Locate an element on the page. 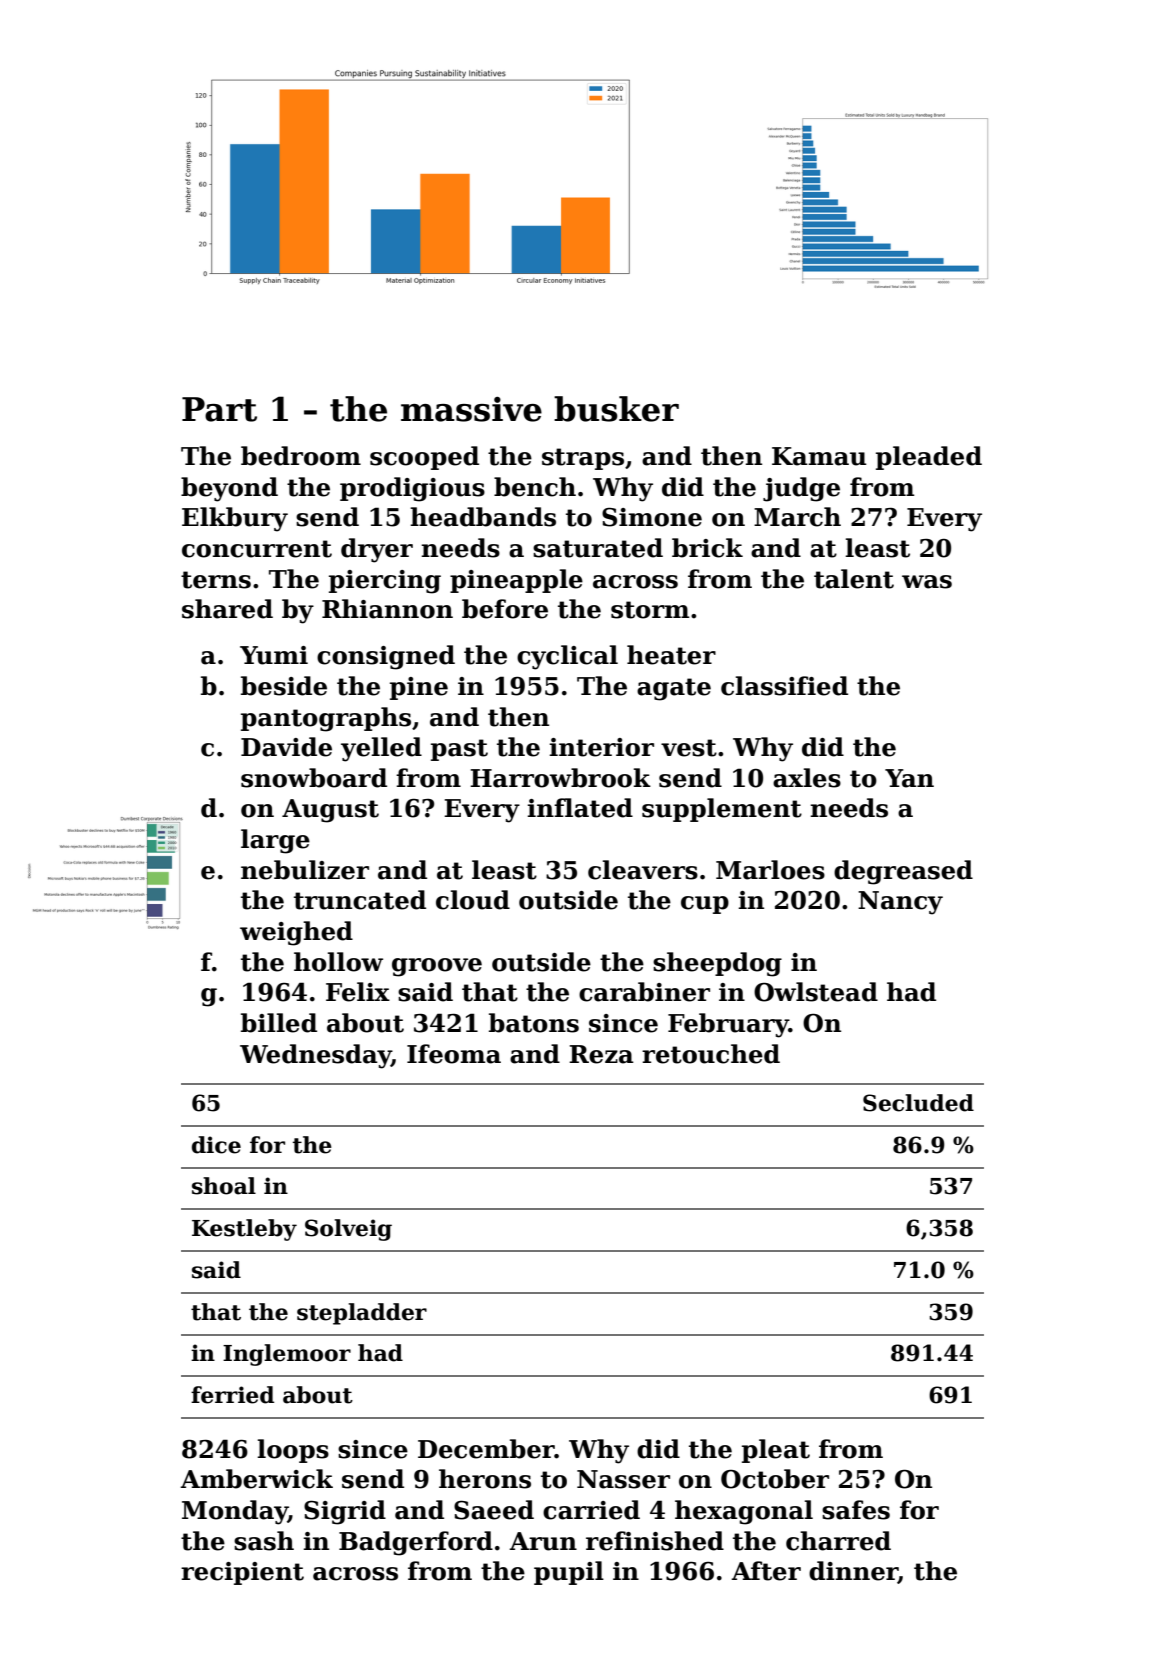 Image resolution: width=1165 pixels, height=1654 pixels. busker is located at coordinates (616, 409).
